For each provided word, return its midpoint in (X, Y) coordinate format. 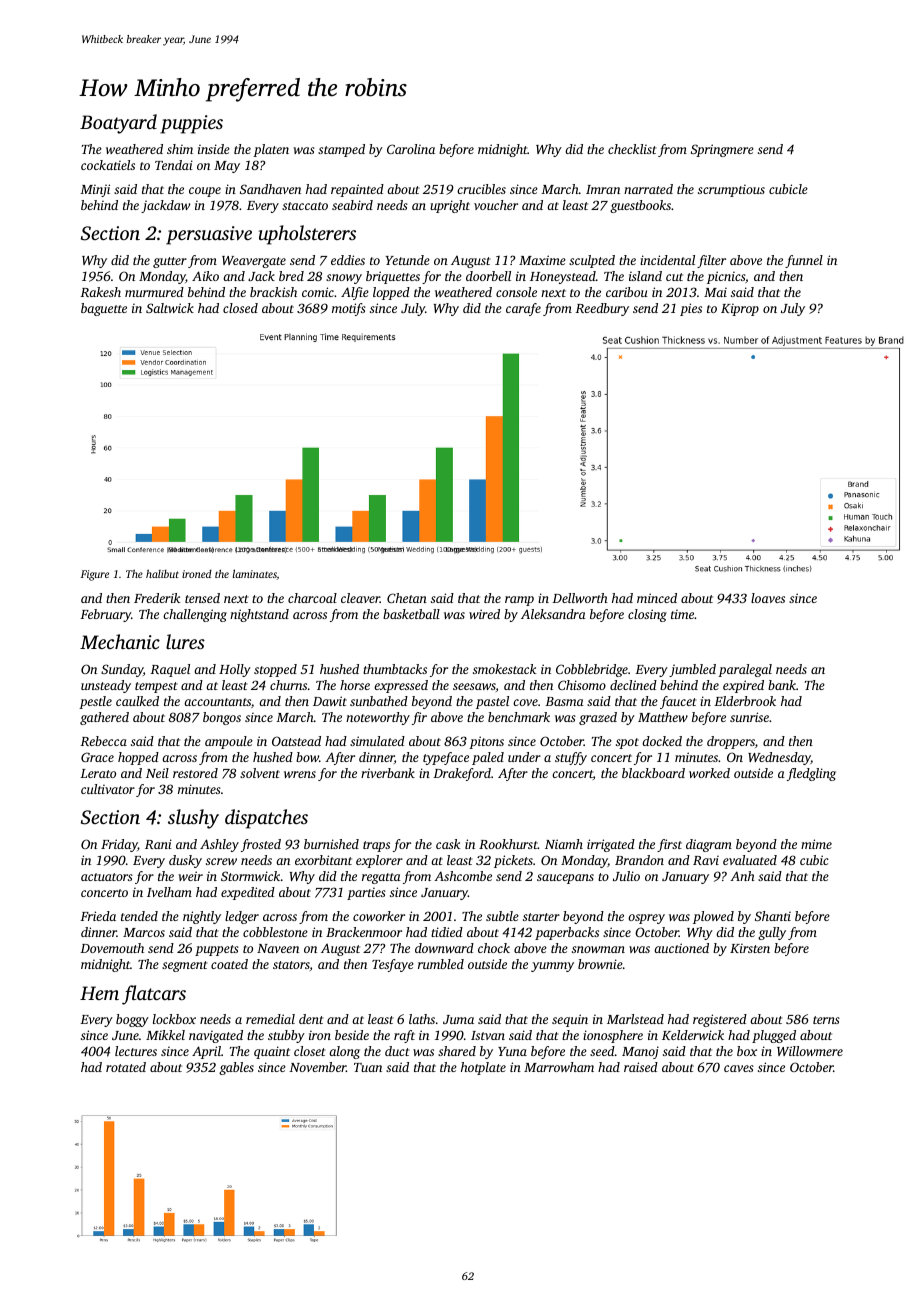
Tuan (368, 1067)
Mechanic (120, 641)
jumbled (692, 670)
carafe (523, 309)
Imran (603, 189)
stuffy (571, 758)
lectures (136, 1051)
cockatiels (108, 165)
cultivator (108, 789)
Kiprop (740, 309)
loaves (768, 598)
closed (240, 308)
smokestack (504, 669)
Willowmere (810, 1051)
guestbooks (640, 206)
